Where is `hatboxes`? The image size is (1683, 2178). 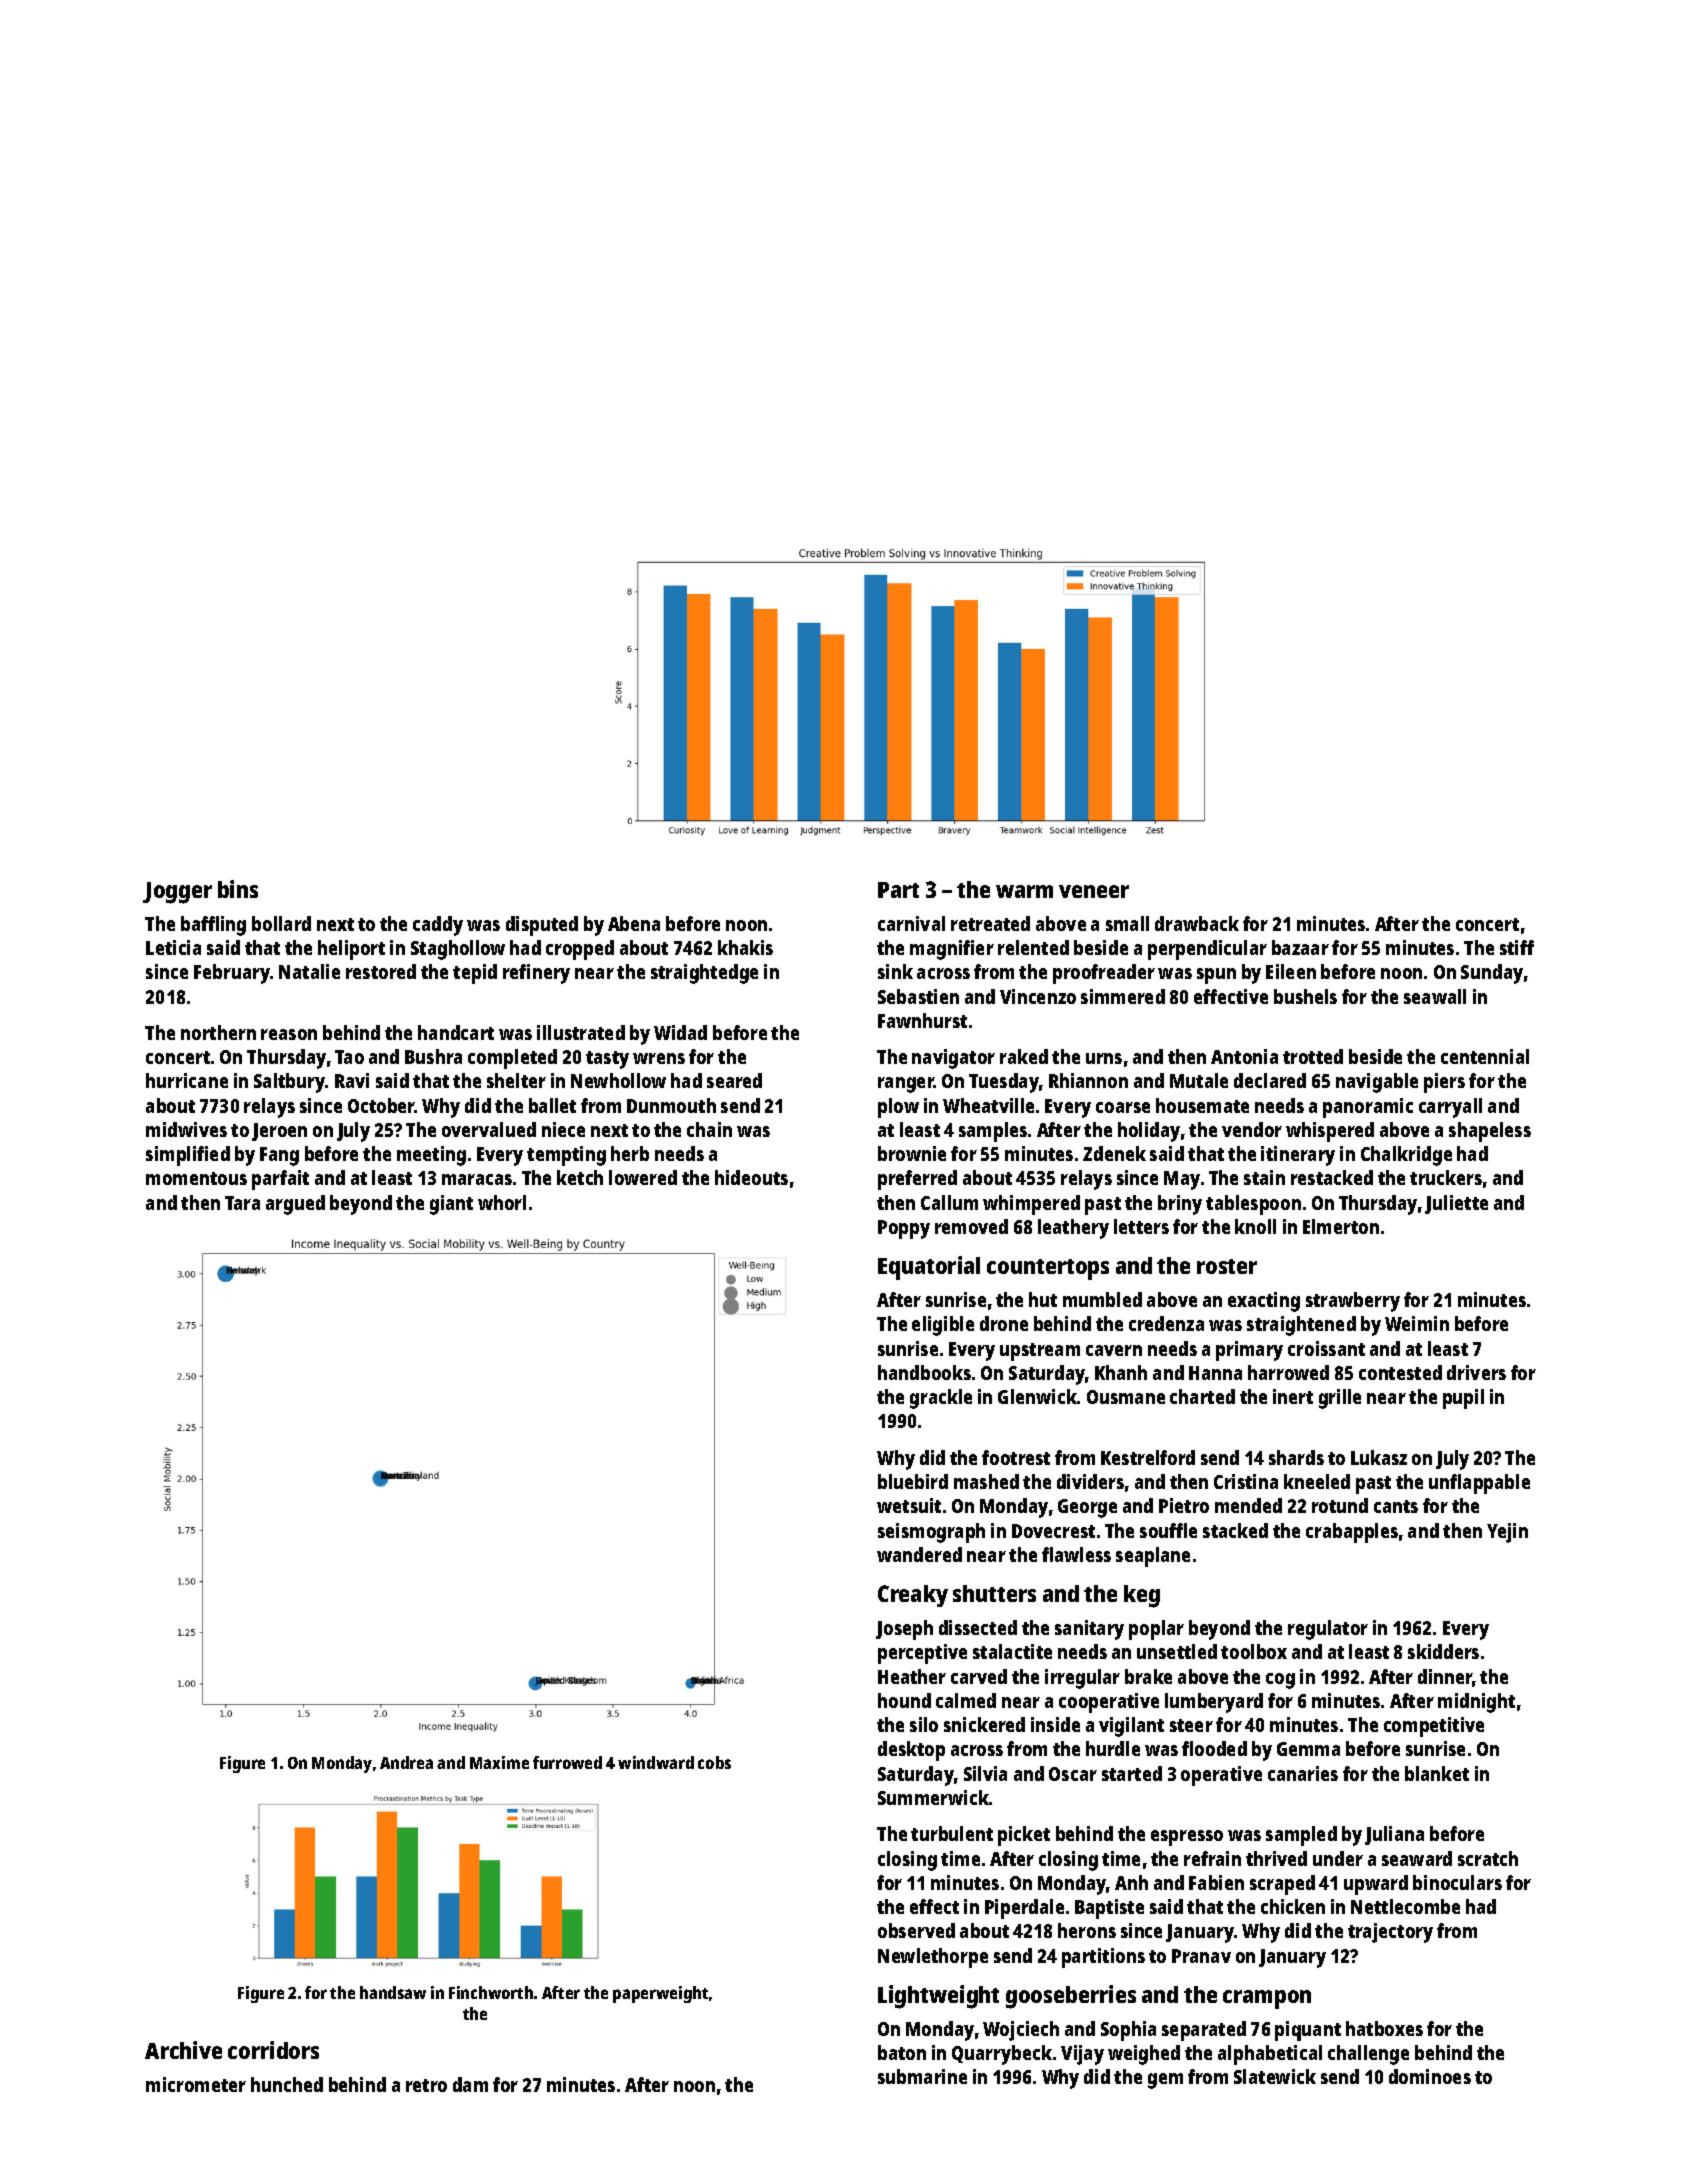 hatboxes is located at coordinates (1384, 2028).
